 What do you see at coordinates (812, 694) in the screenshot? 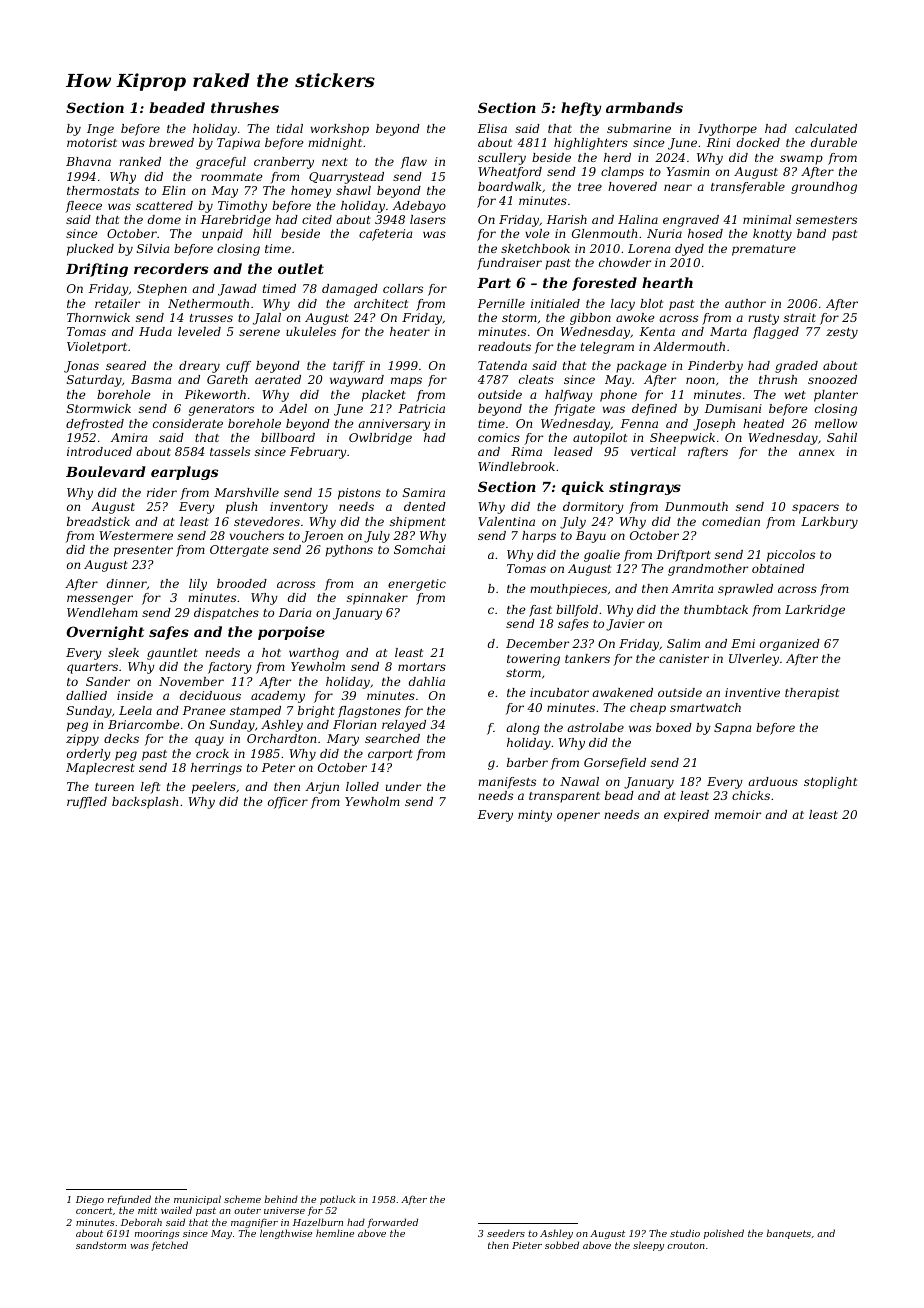
I see `therapist` at bounding box center [812, 694].
